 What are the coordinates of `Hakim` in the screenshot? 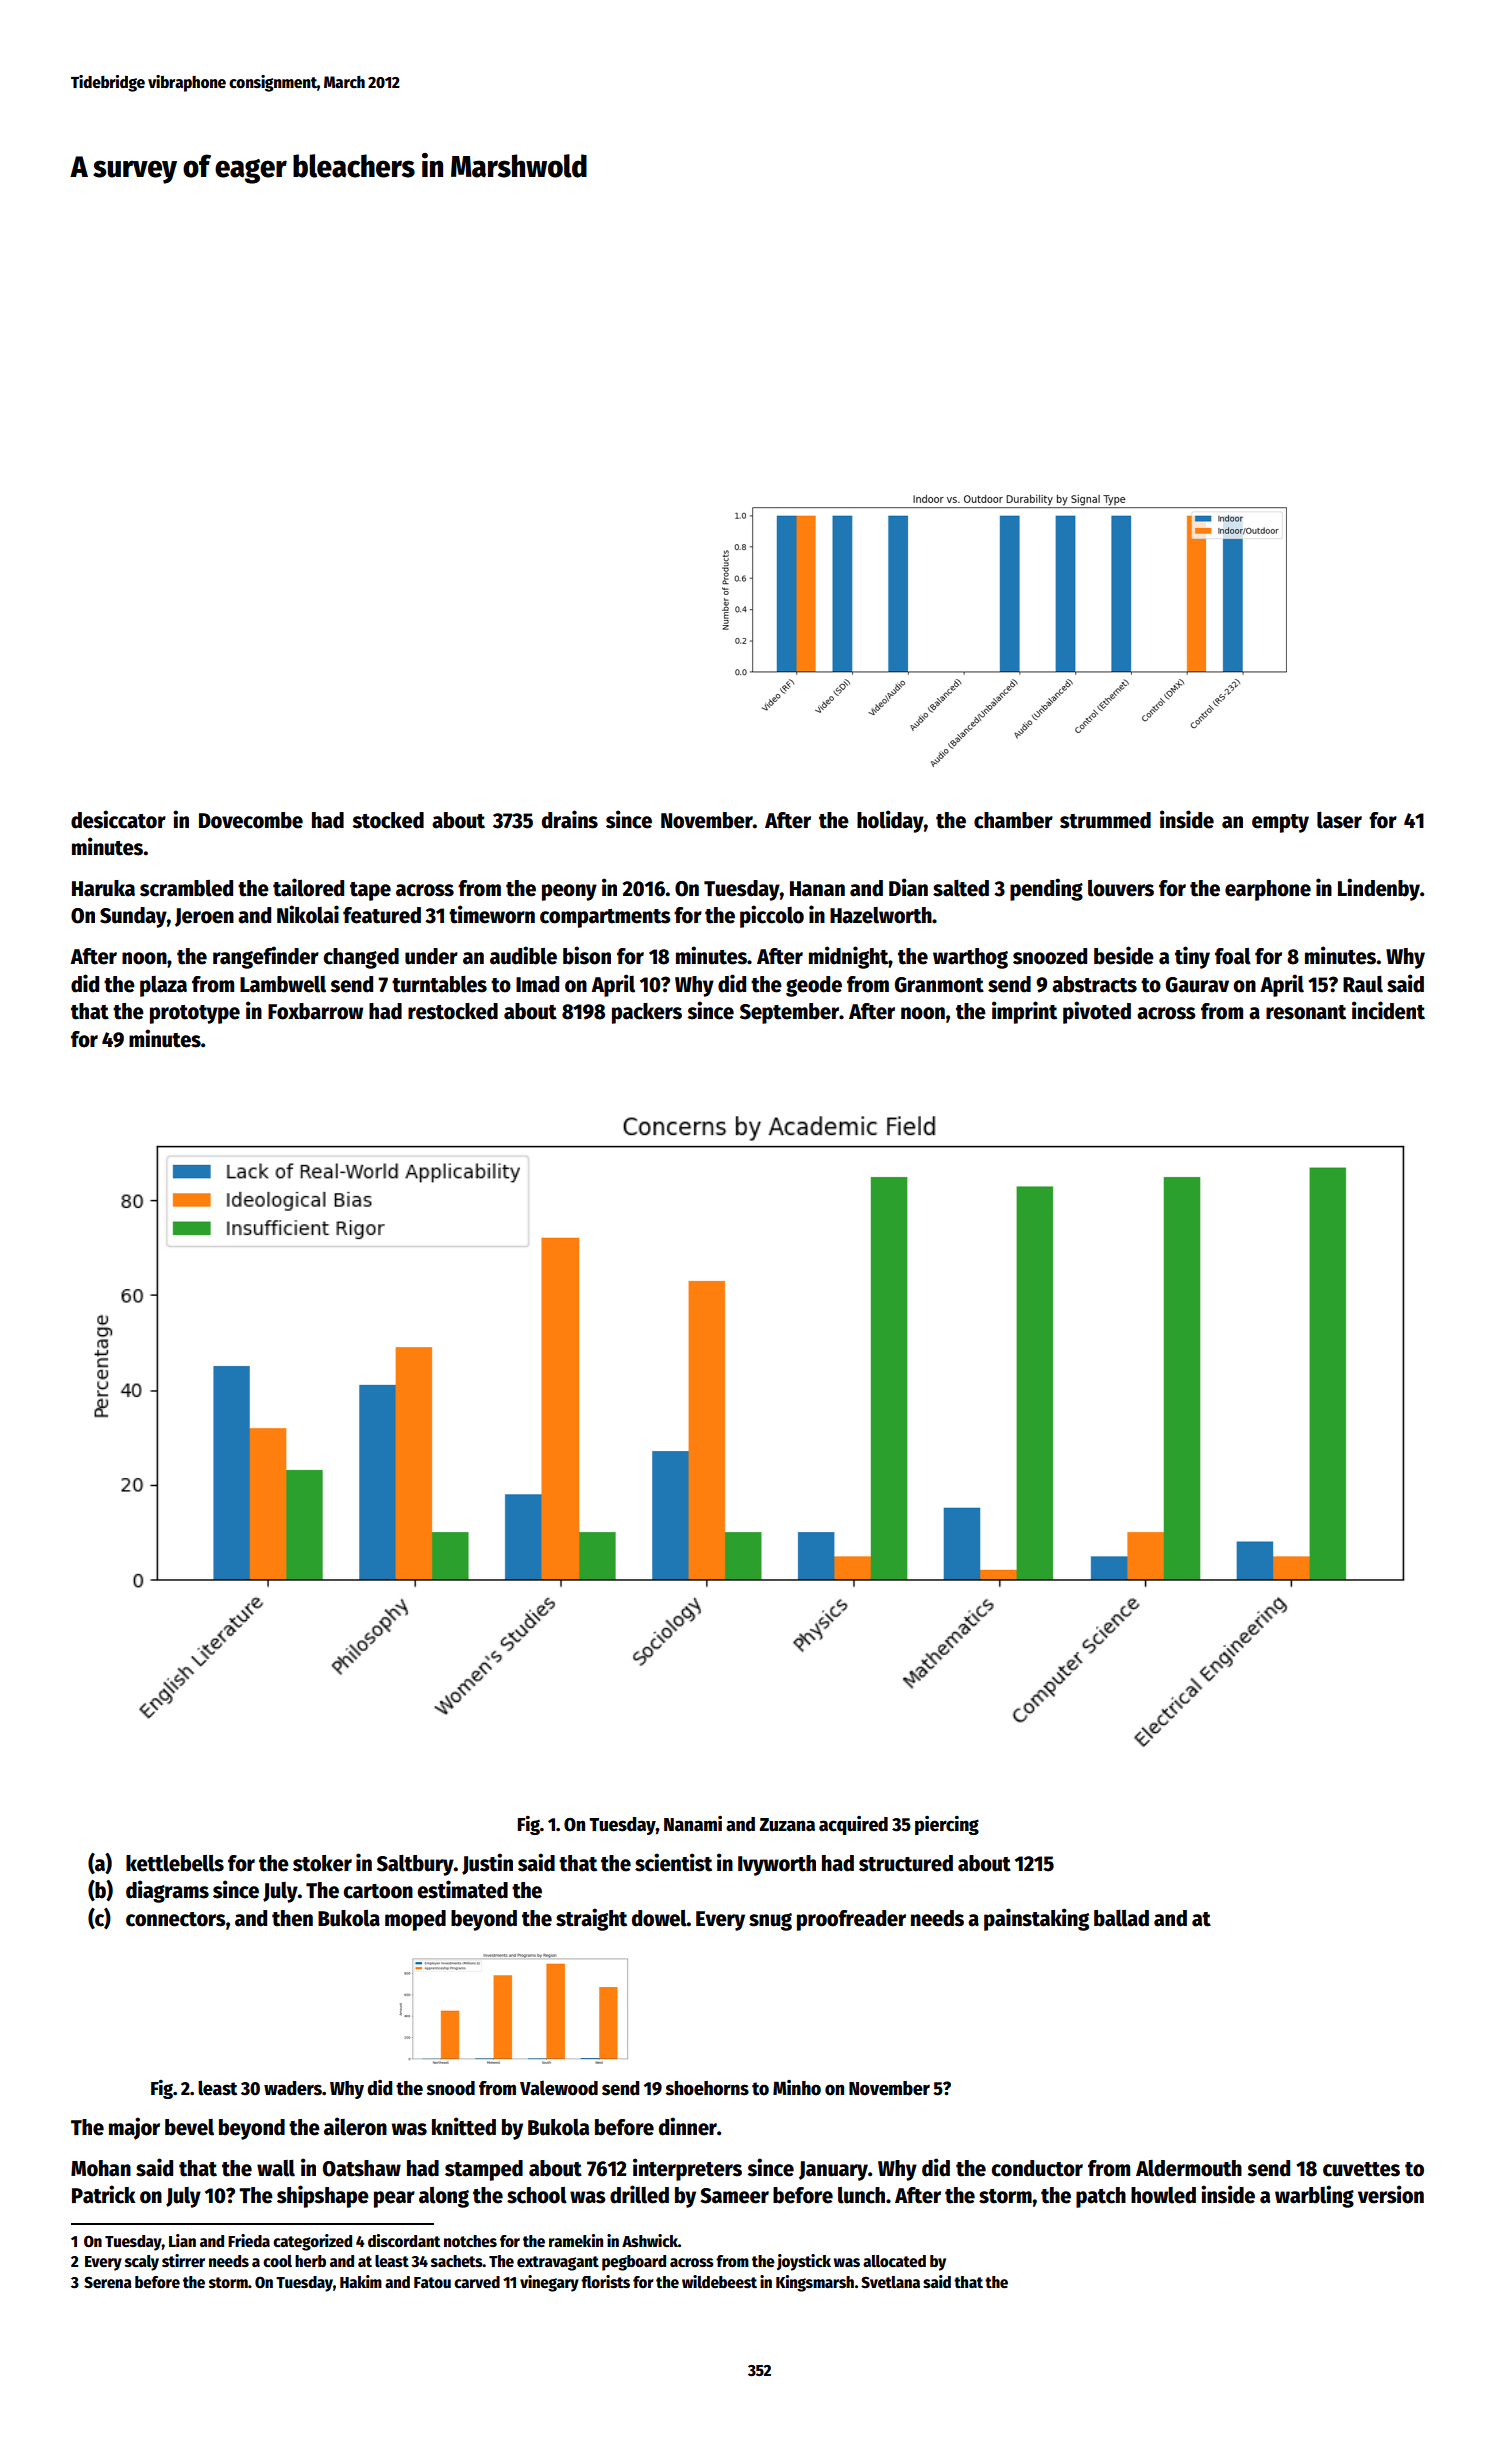 It's located at (361, 2281).
